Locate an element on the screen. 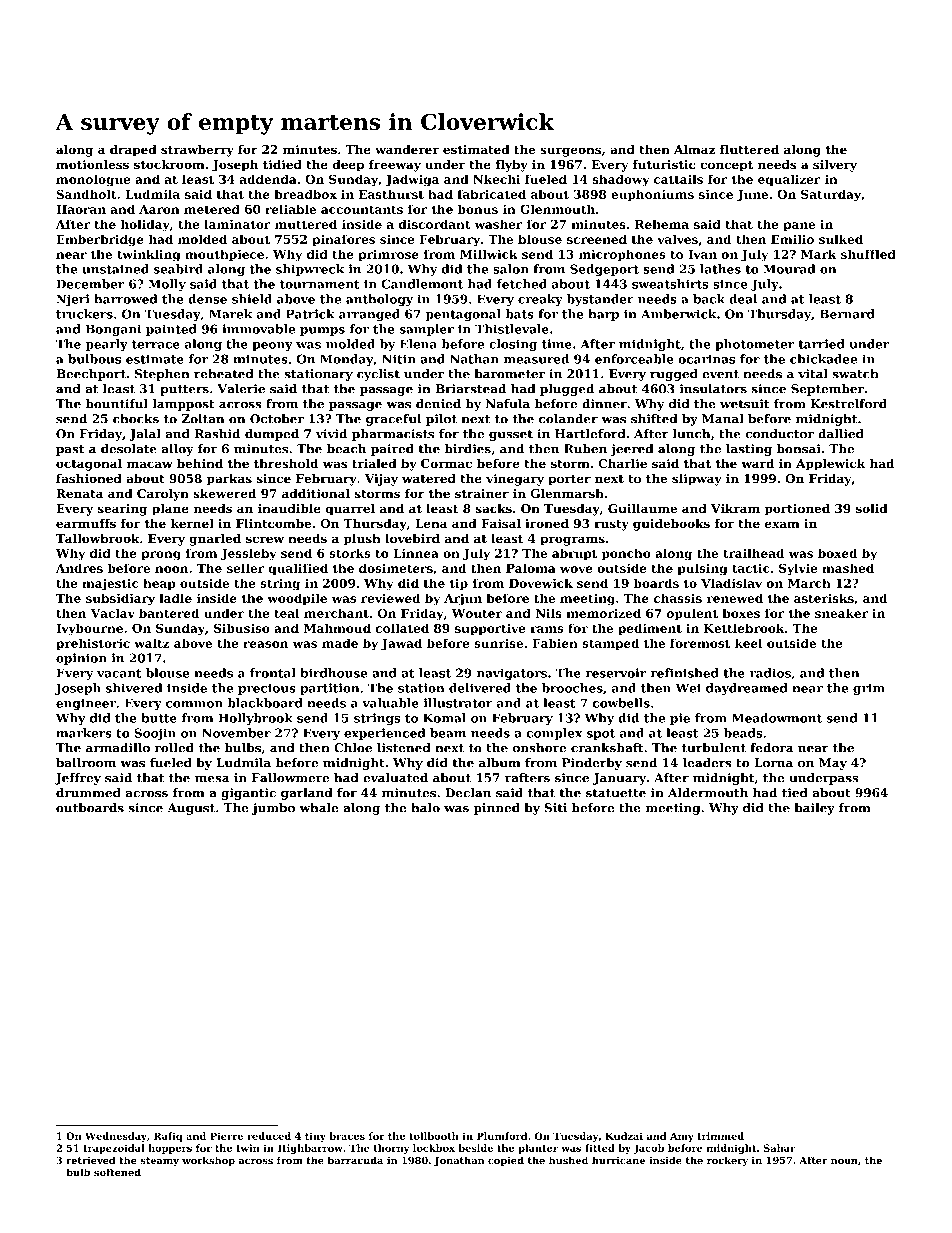 This screenshot has width=952, height=1233. surgeons is located at coordinates (570, 152).
